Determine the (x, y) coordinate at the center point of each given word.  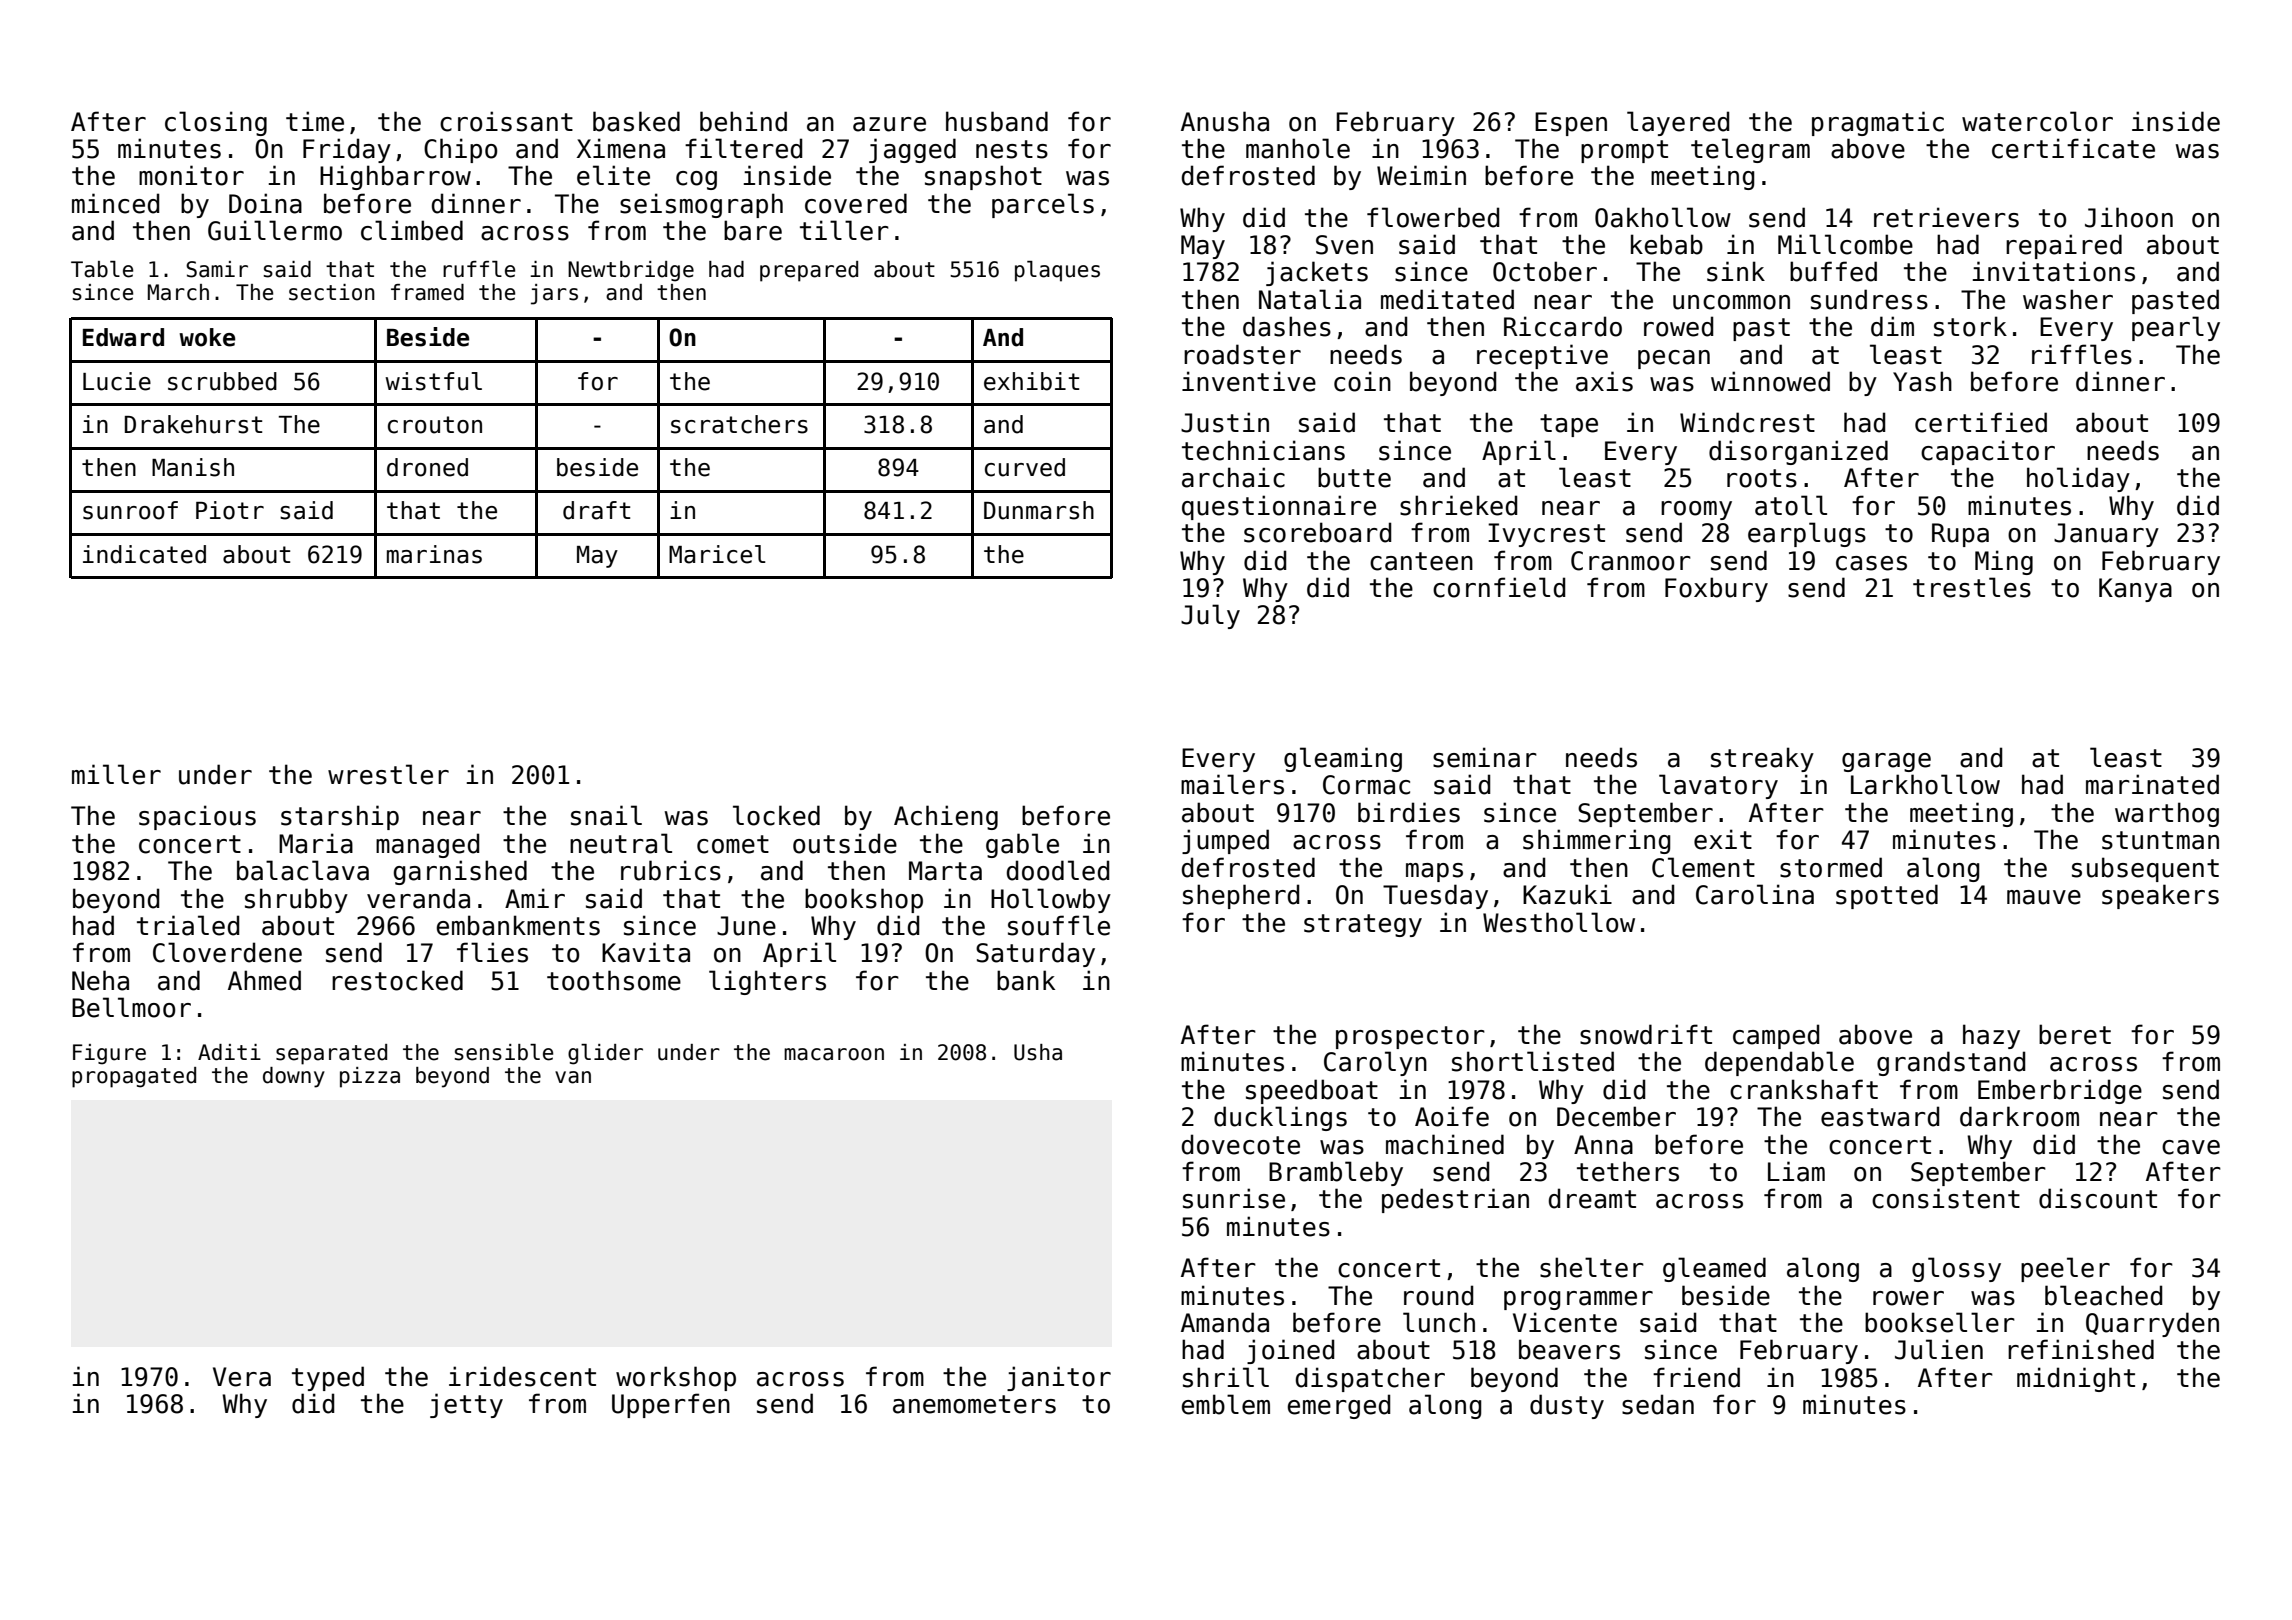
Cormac (1366, 785)
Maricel (717, 554)
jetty (466, 1405)
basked (636, 121)
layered (1678, 123)
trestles (1972, 587)
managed (427, 845)
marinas (434, 554)
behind (743, 121)
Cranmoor (1631, 561)
